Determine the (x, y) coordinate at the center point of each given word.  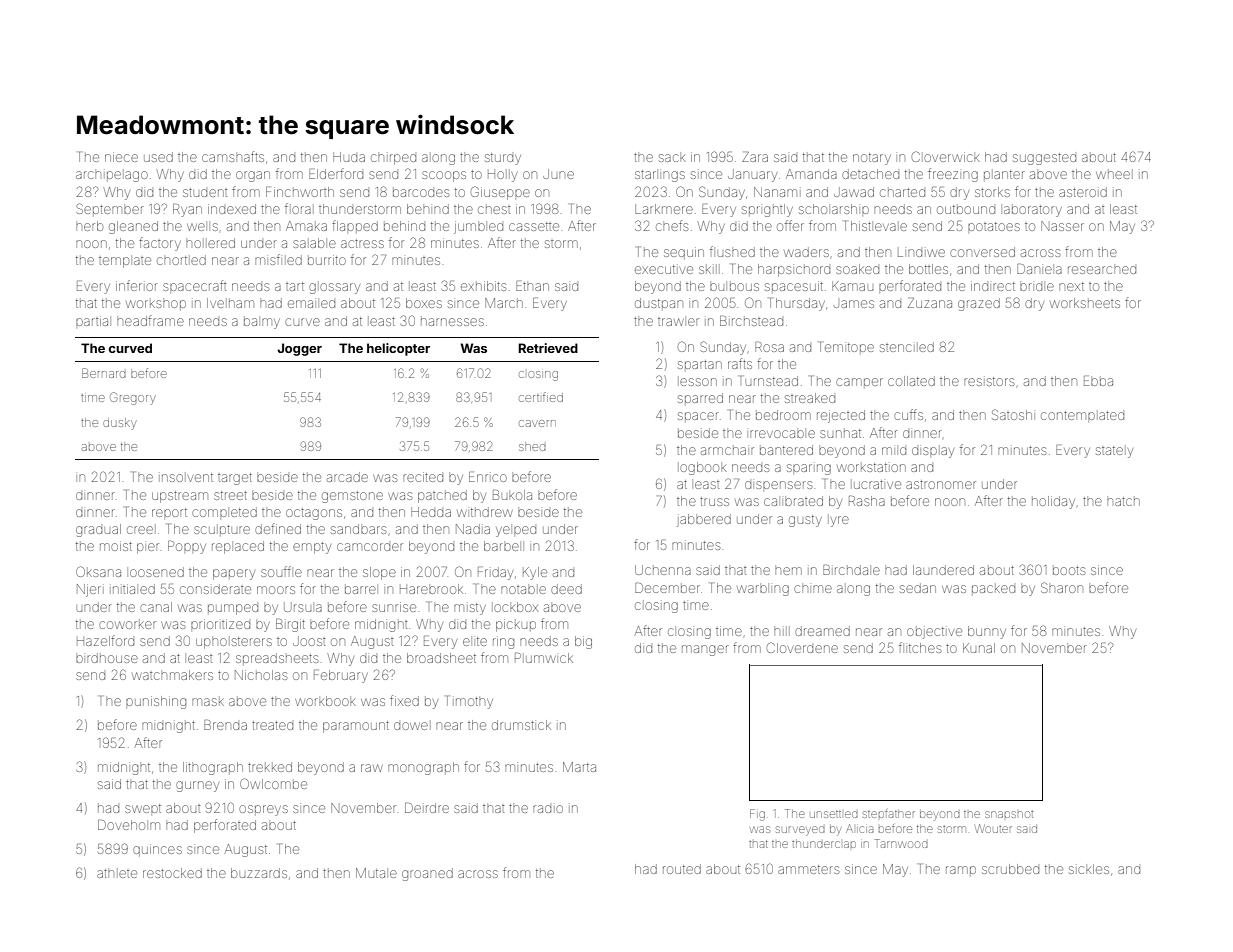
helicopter (398, 349)
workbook (325, 701)
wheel (1113, 175)
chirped (393, 159)
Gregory (133, 398)
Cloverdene (802, 647)
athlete (117, 873)
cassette (534, 226)
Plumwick (544, 658)
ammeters (808, 869)
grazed (979, 304)
